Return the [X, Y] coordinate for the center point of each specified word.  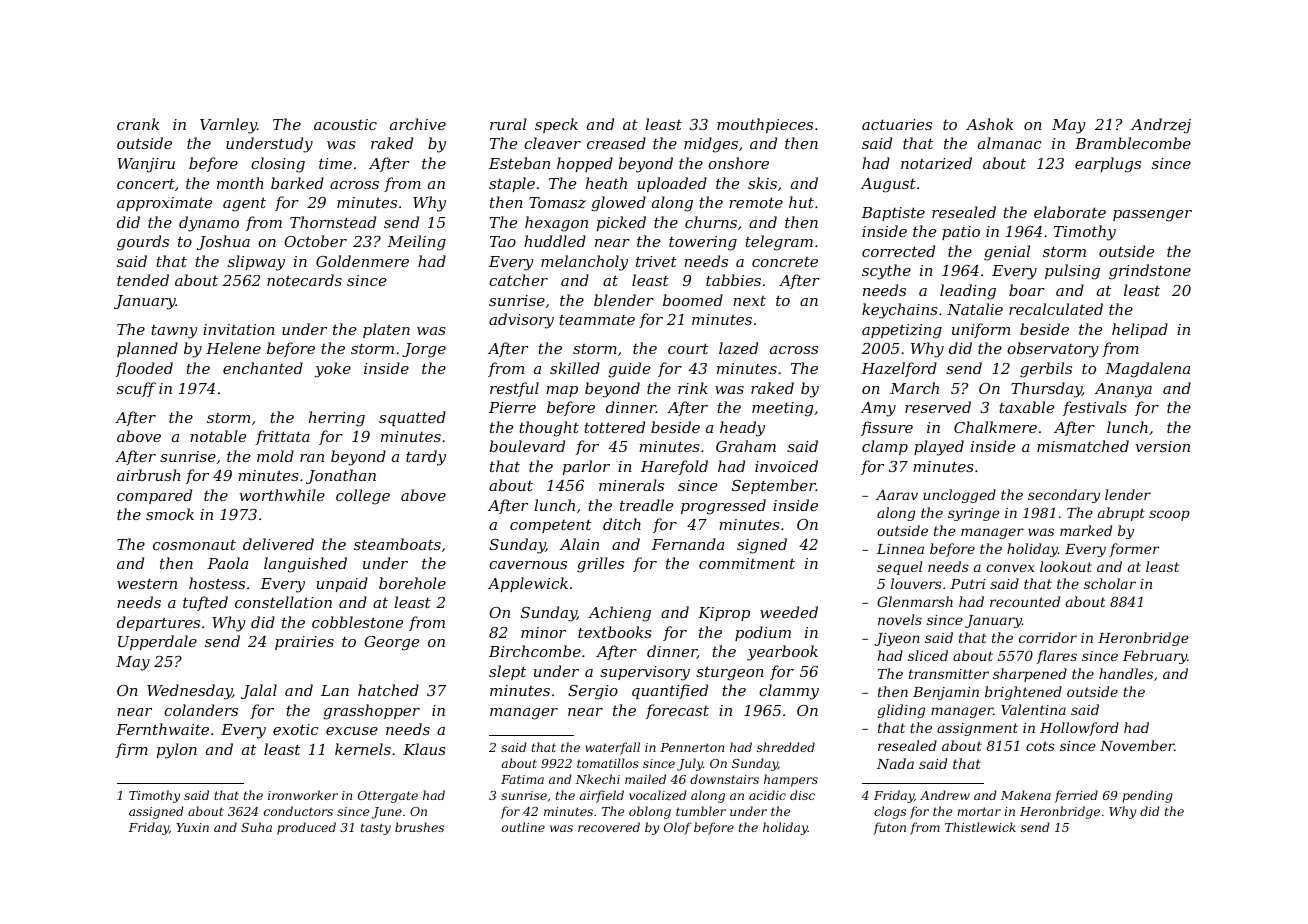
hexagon [556, 224]
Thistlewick [980, 827]
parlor [586, 467]
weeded [789, 612]
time [335, 163]
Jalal [259, 691]
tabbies [733, 280]
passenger [1152, 216]
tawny [174, 332]
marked [1086, 530]
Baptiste [893, 214]
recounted [1025, 601]
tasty [376, 829]
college [363, 497]
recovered [609, 827]
